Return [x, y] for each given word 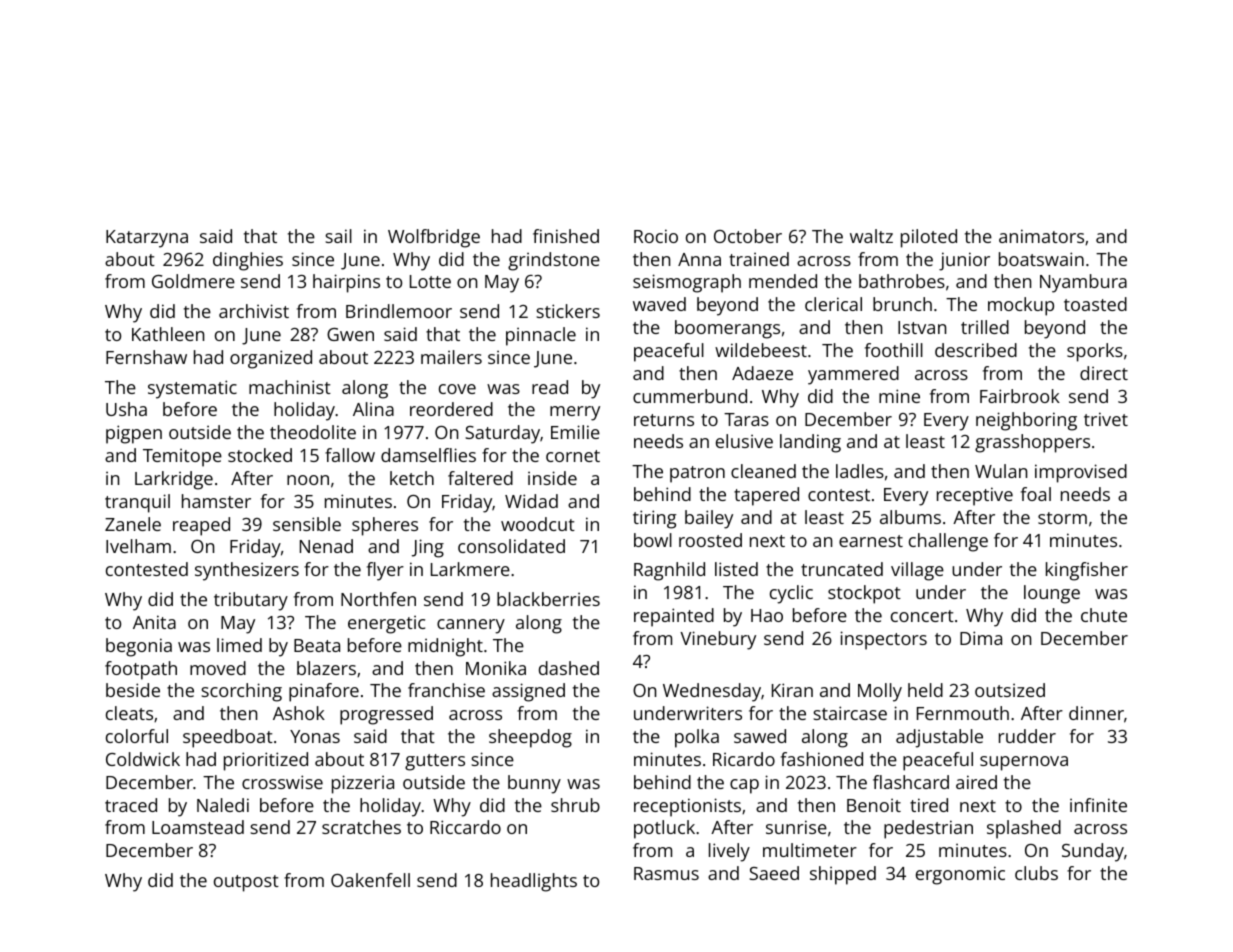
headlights [534, 882]
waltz [871, 236]
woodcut [538, 524]
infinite [1098, 805]
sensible [307, 524]
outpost [246, 883]
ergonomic [960, 875]
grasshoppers [1032, 443]
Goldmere [193, 281]
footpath [141, 670]
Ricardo [744, 759]
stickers [568, 311]
